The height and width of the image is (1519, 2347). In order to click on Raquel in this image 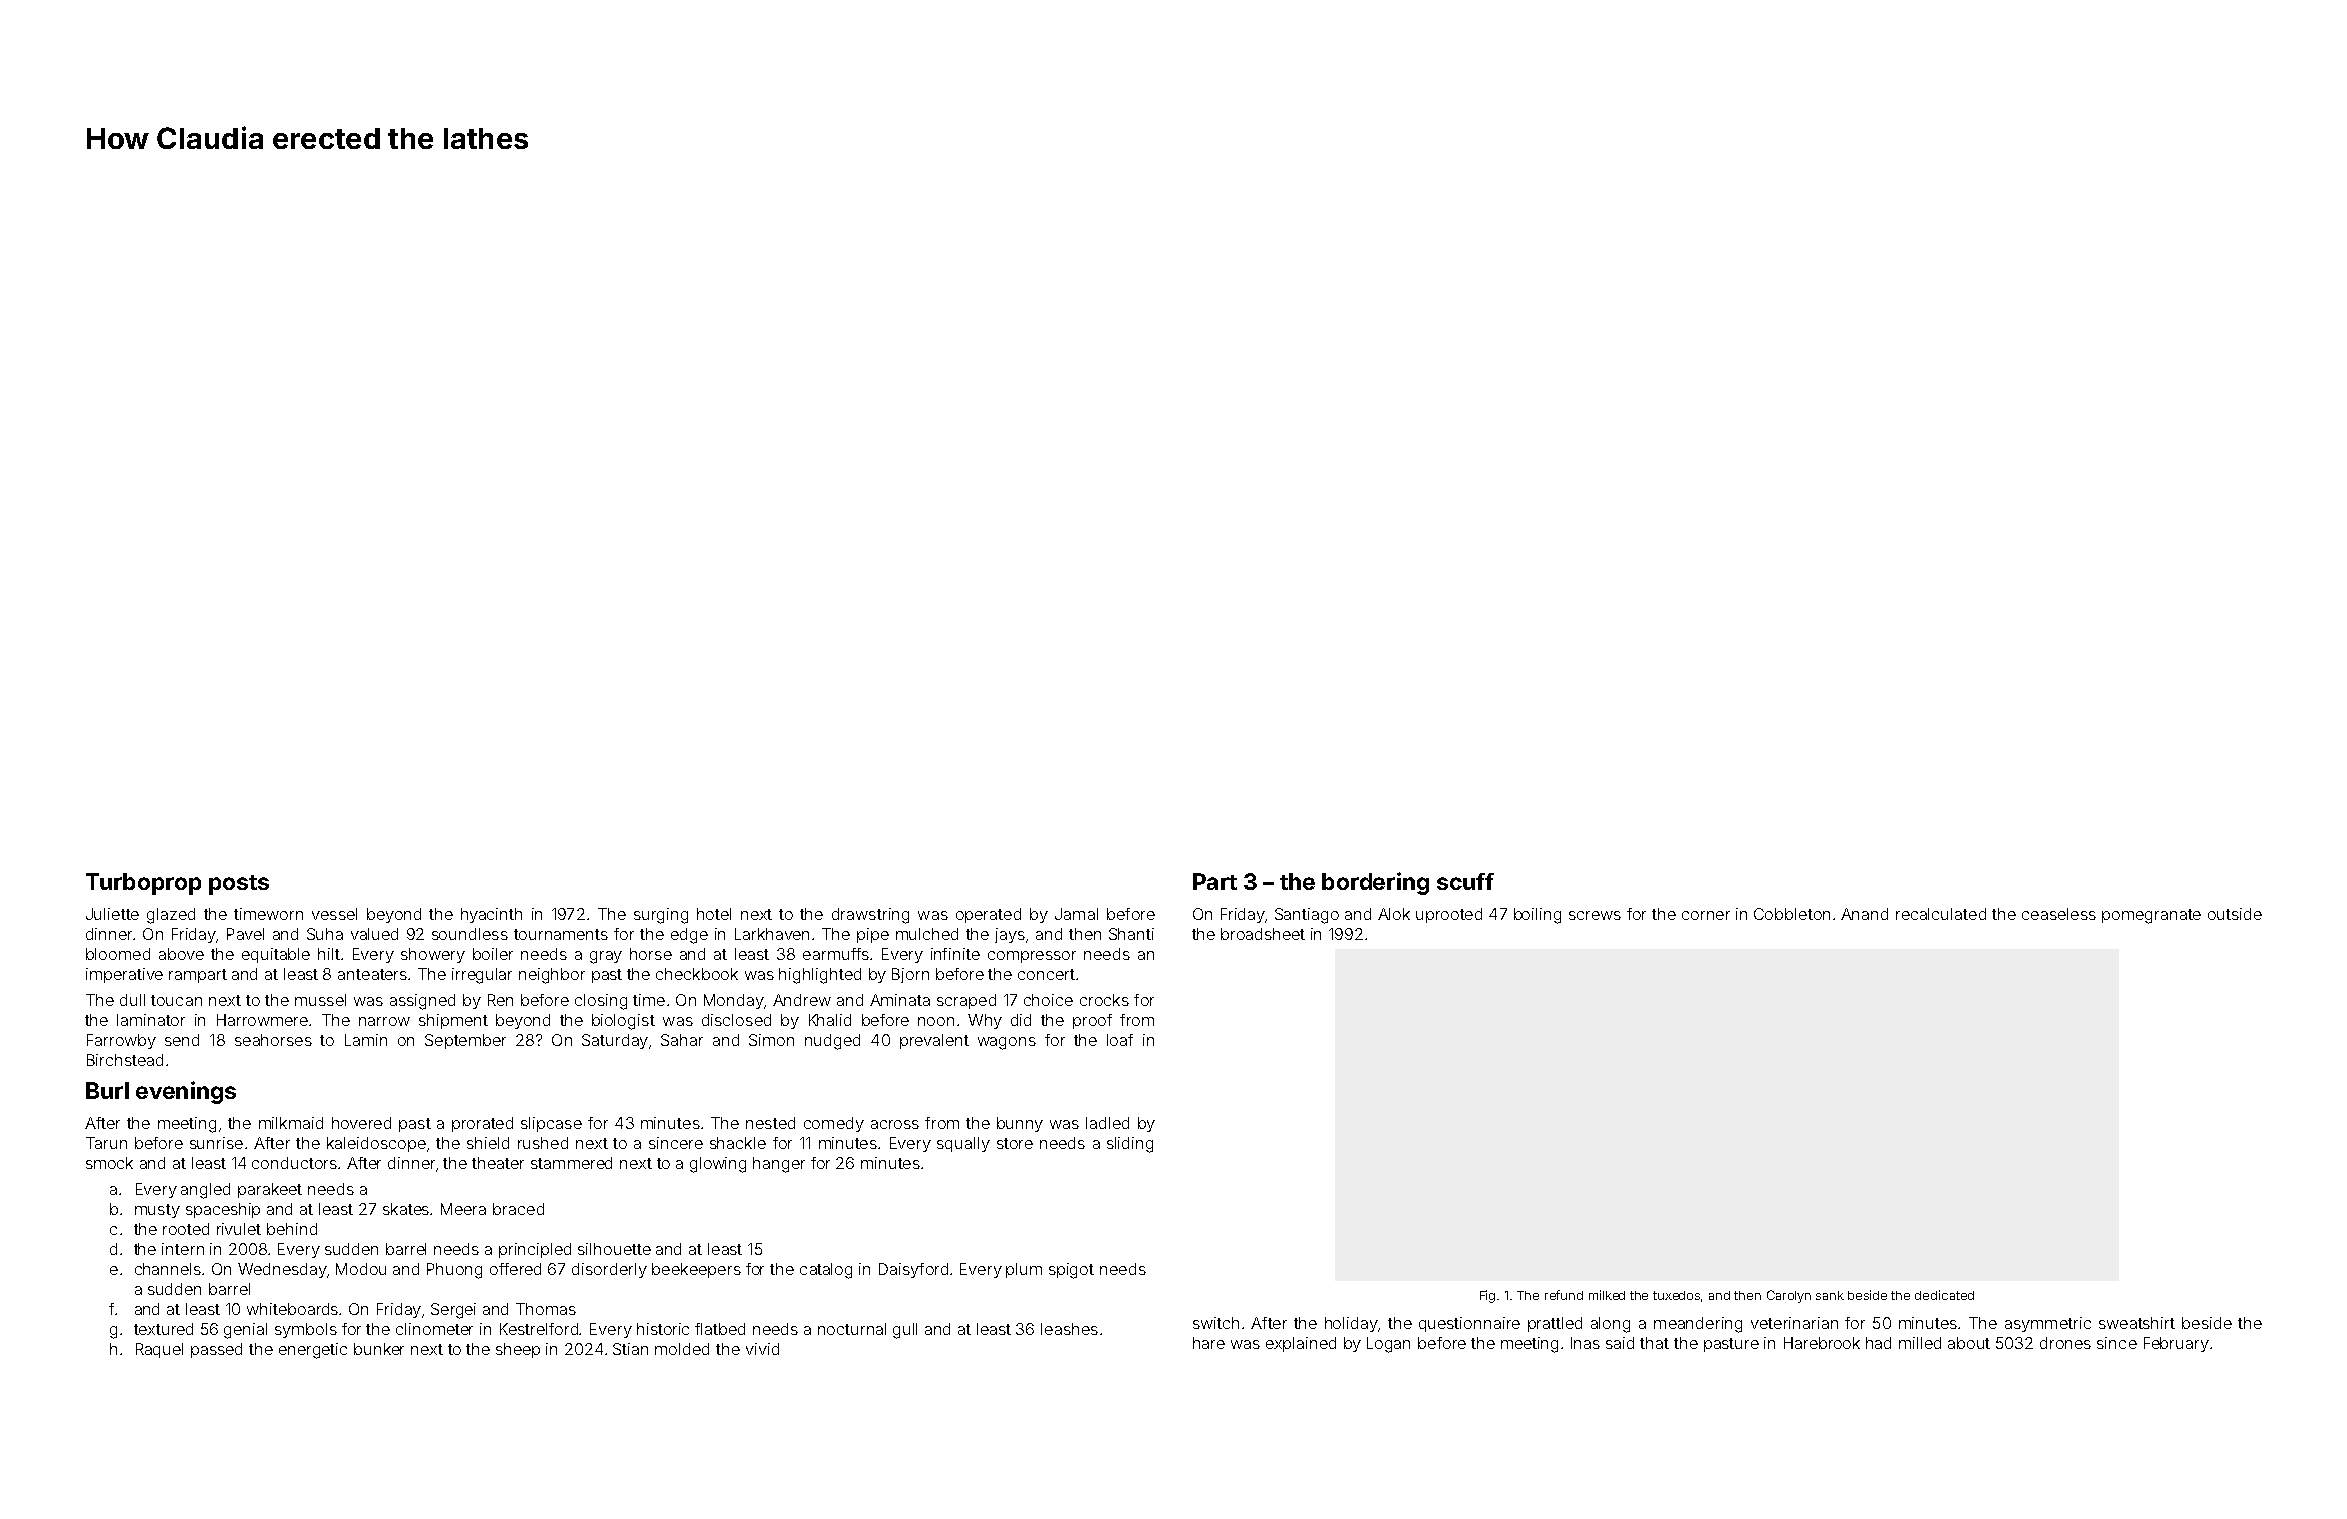, I will do `click(159, 1350)`.
